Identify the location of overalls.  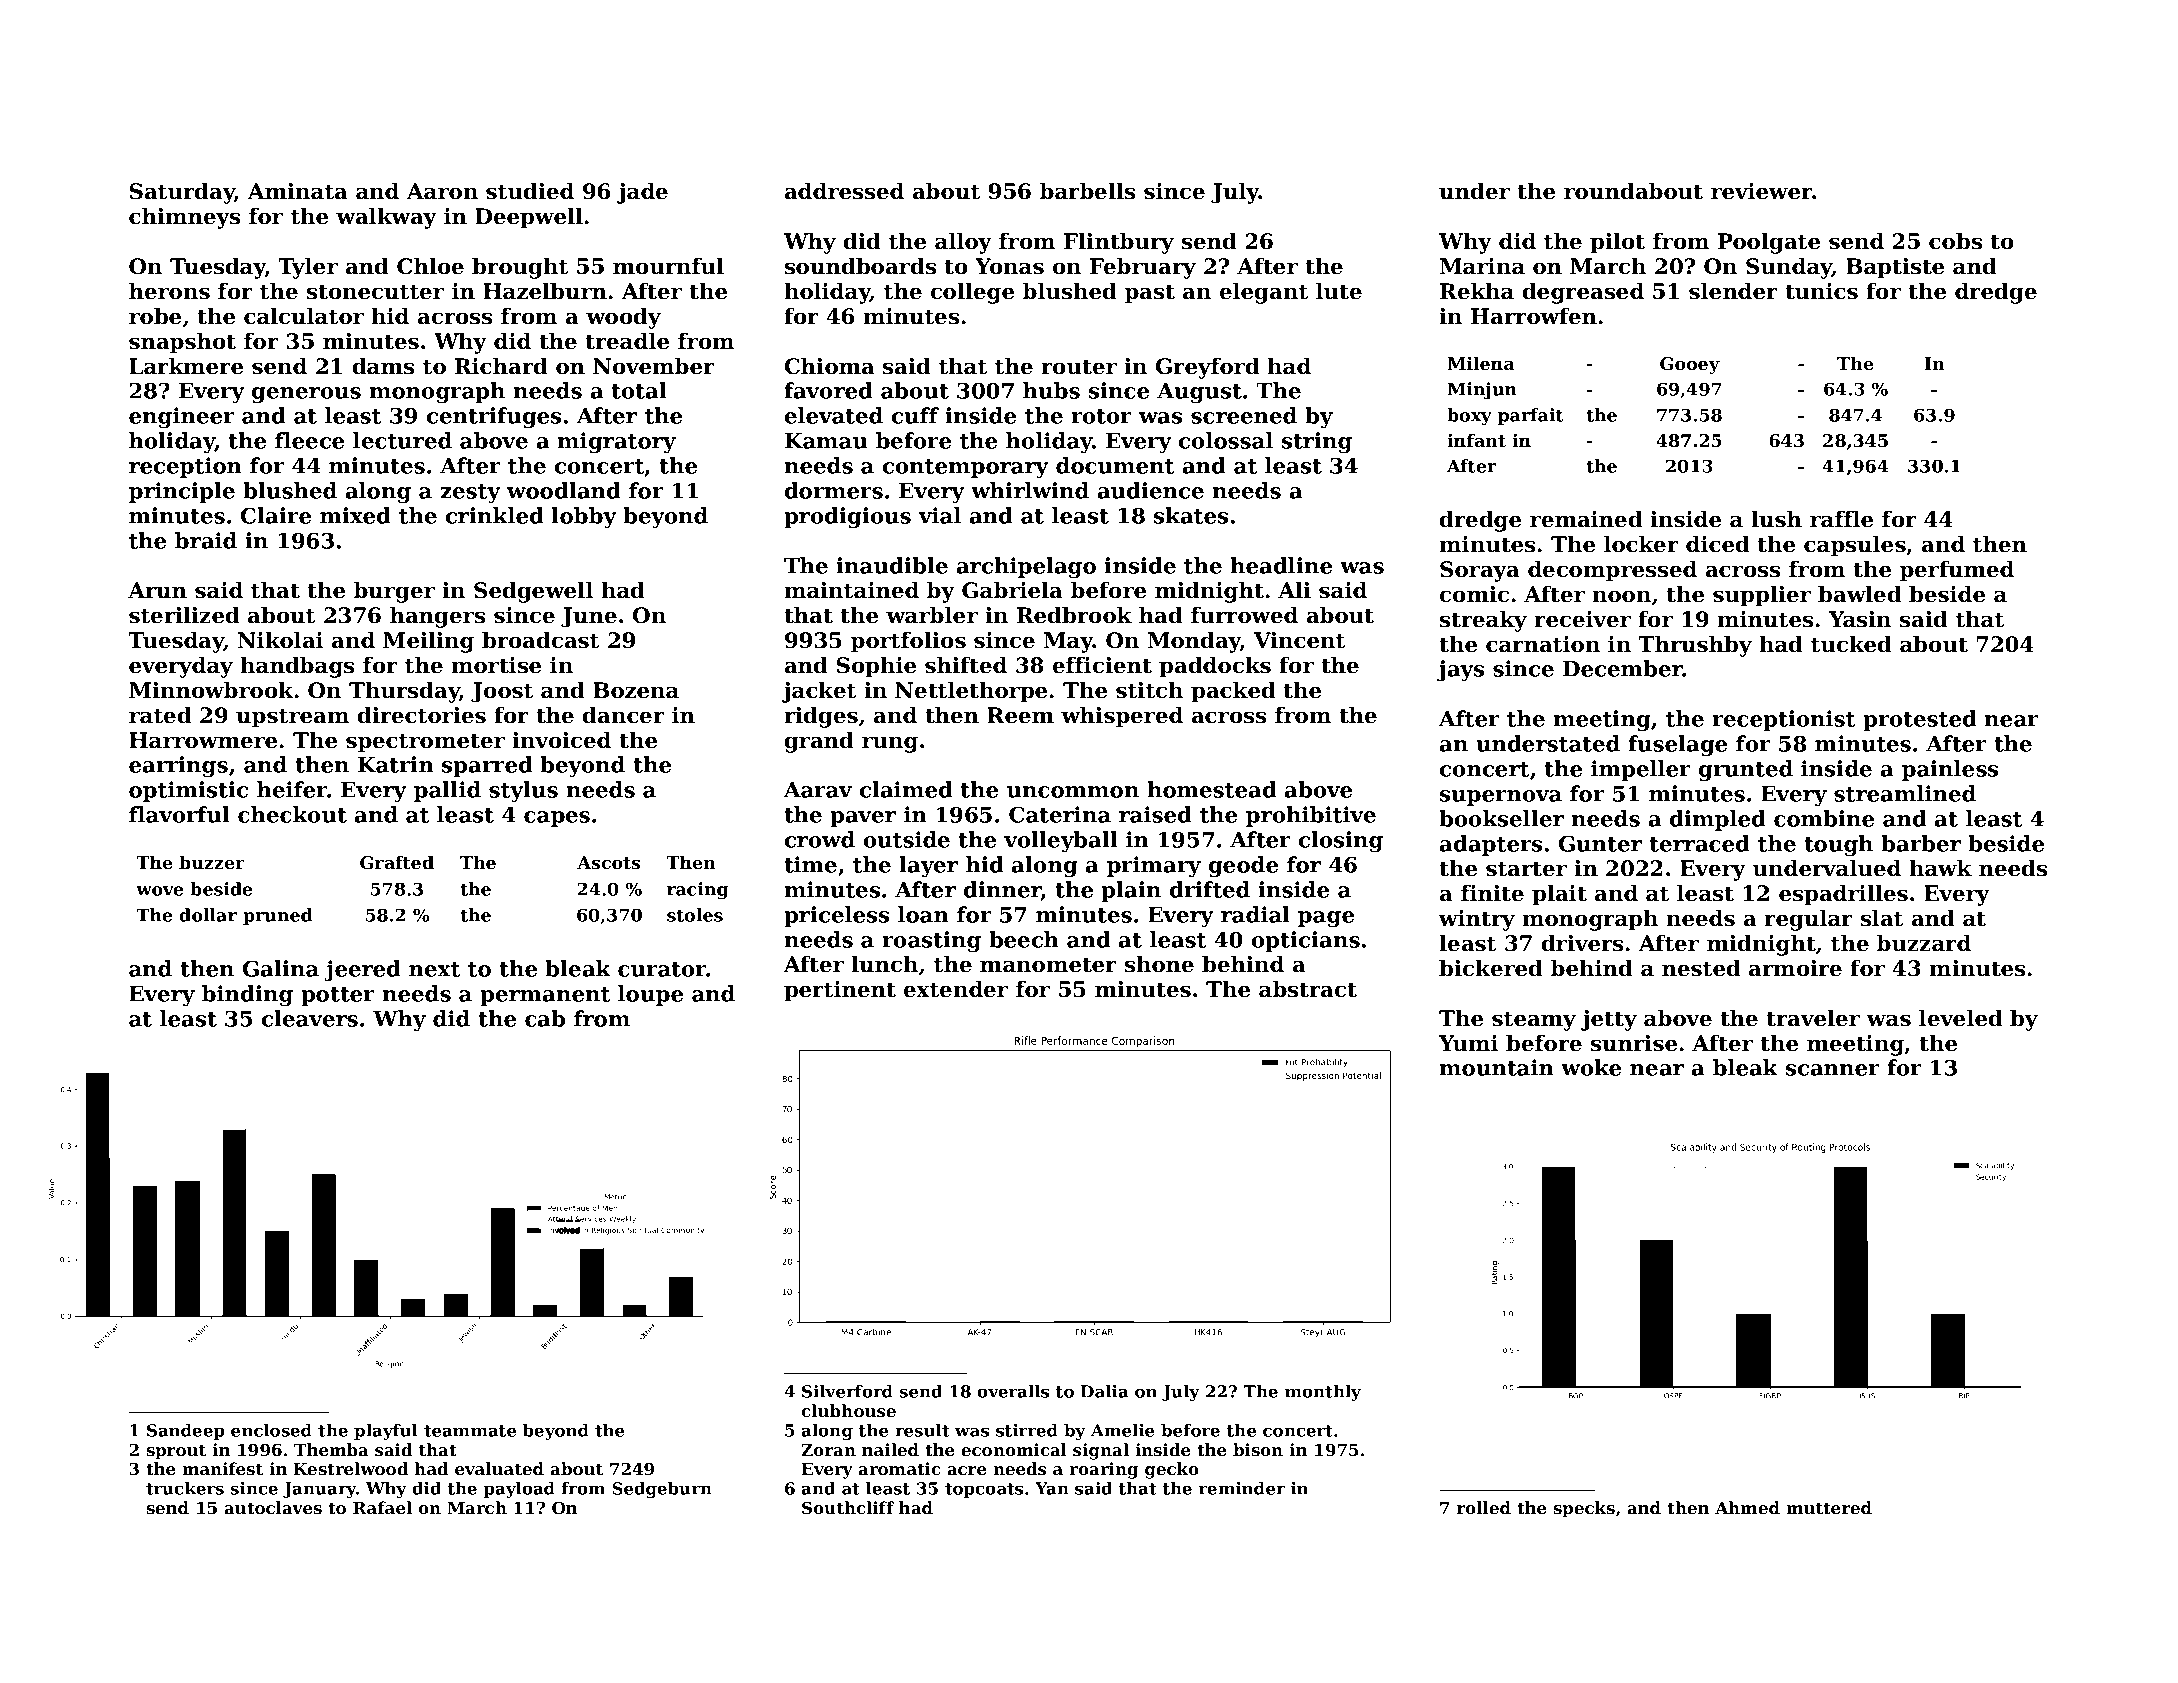
(1013, 1391).
